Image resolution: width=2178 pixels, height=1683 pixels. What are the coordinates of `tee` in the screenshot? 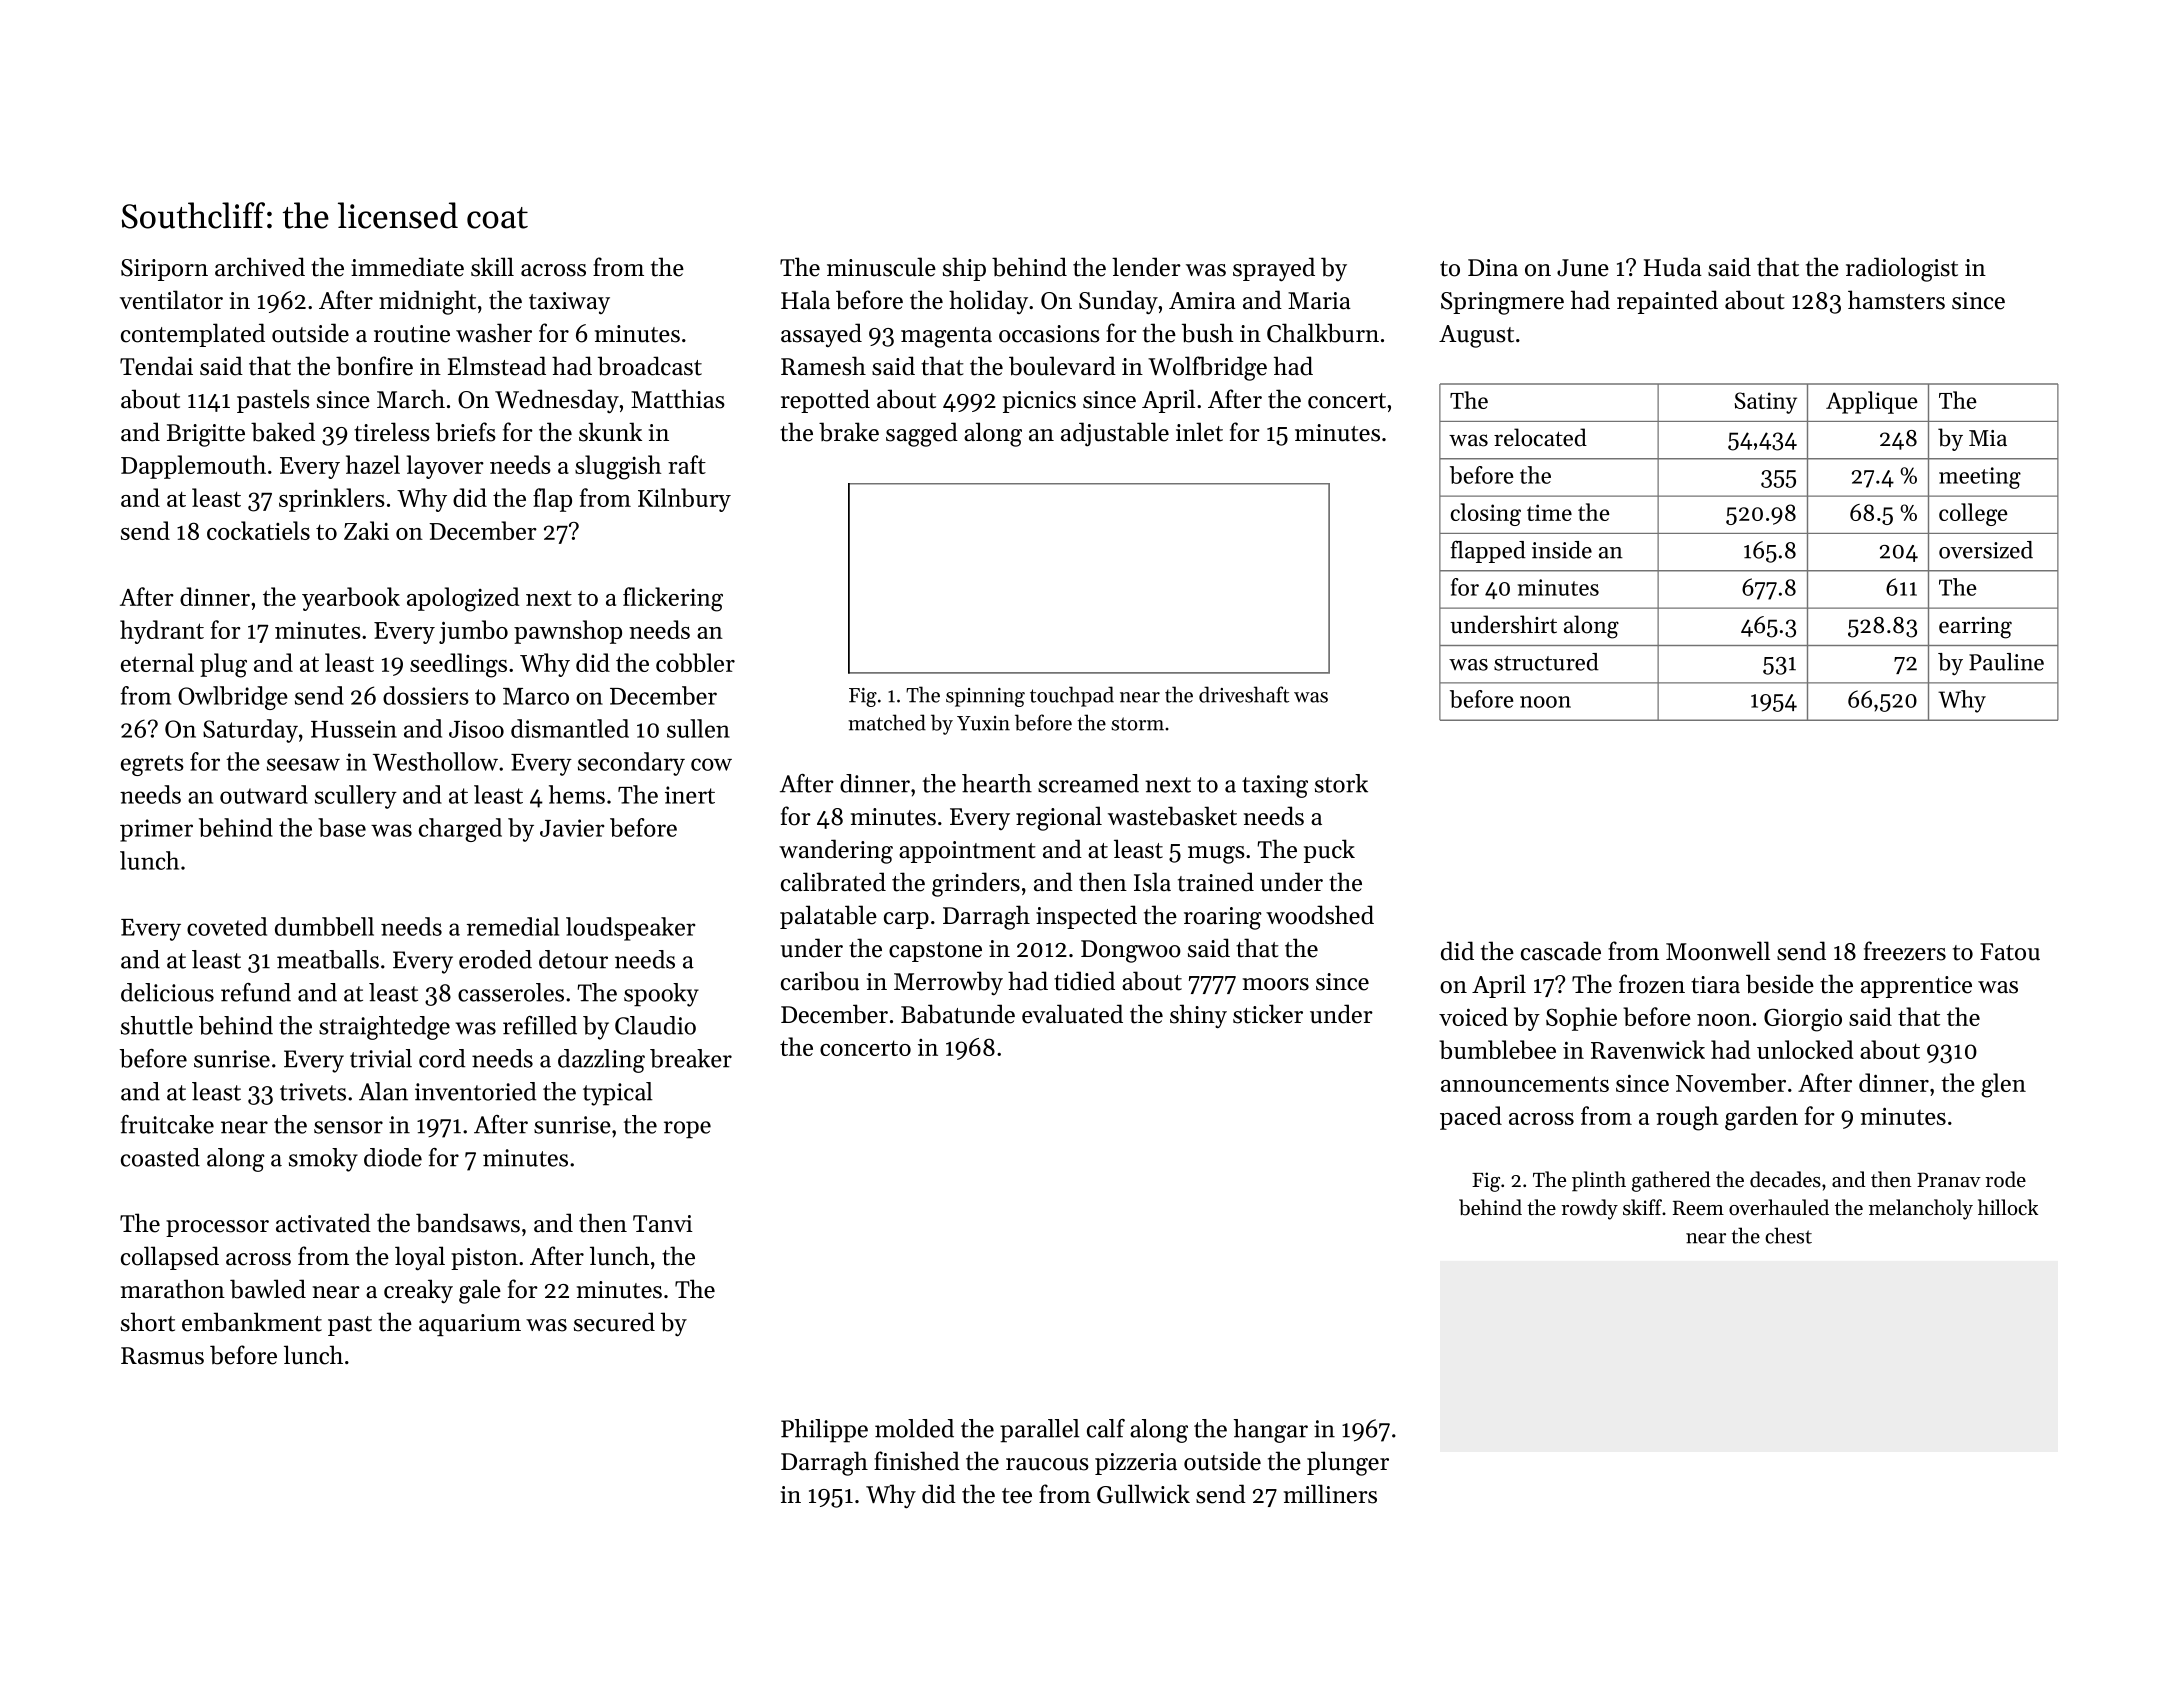 It's located at (1017, 1496).
